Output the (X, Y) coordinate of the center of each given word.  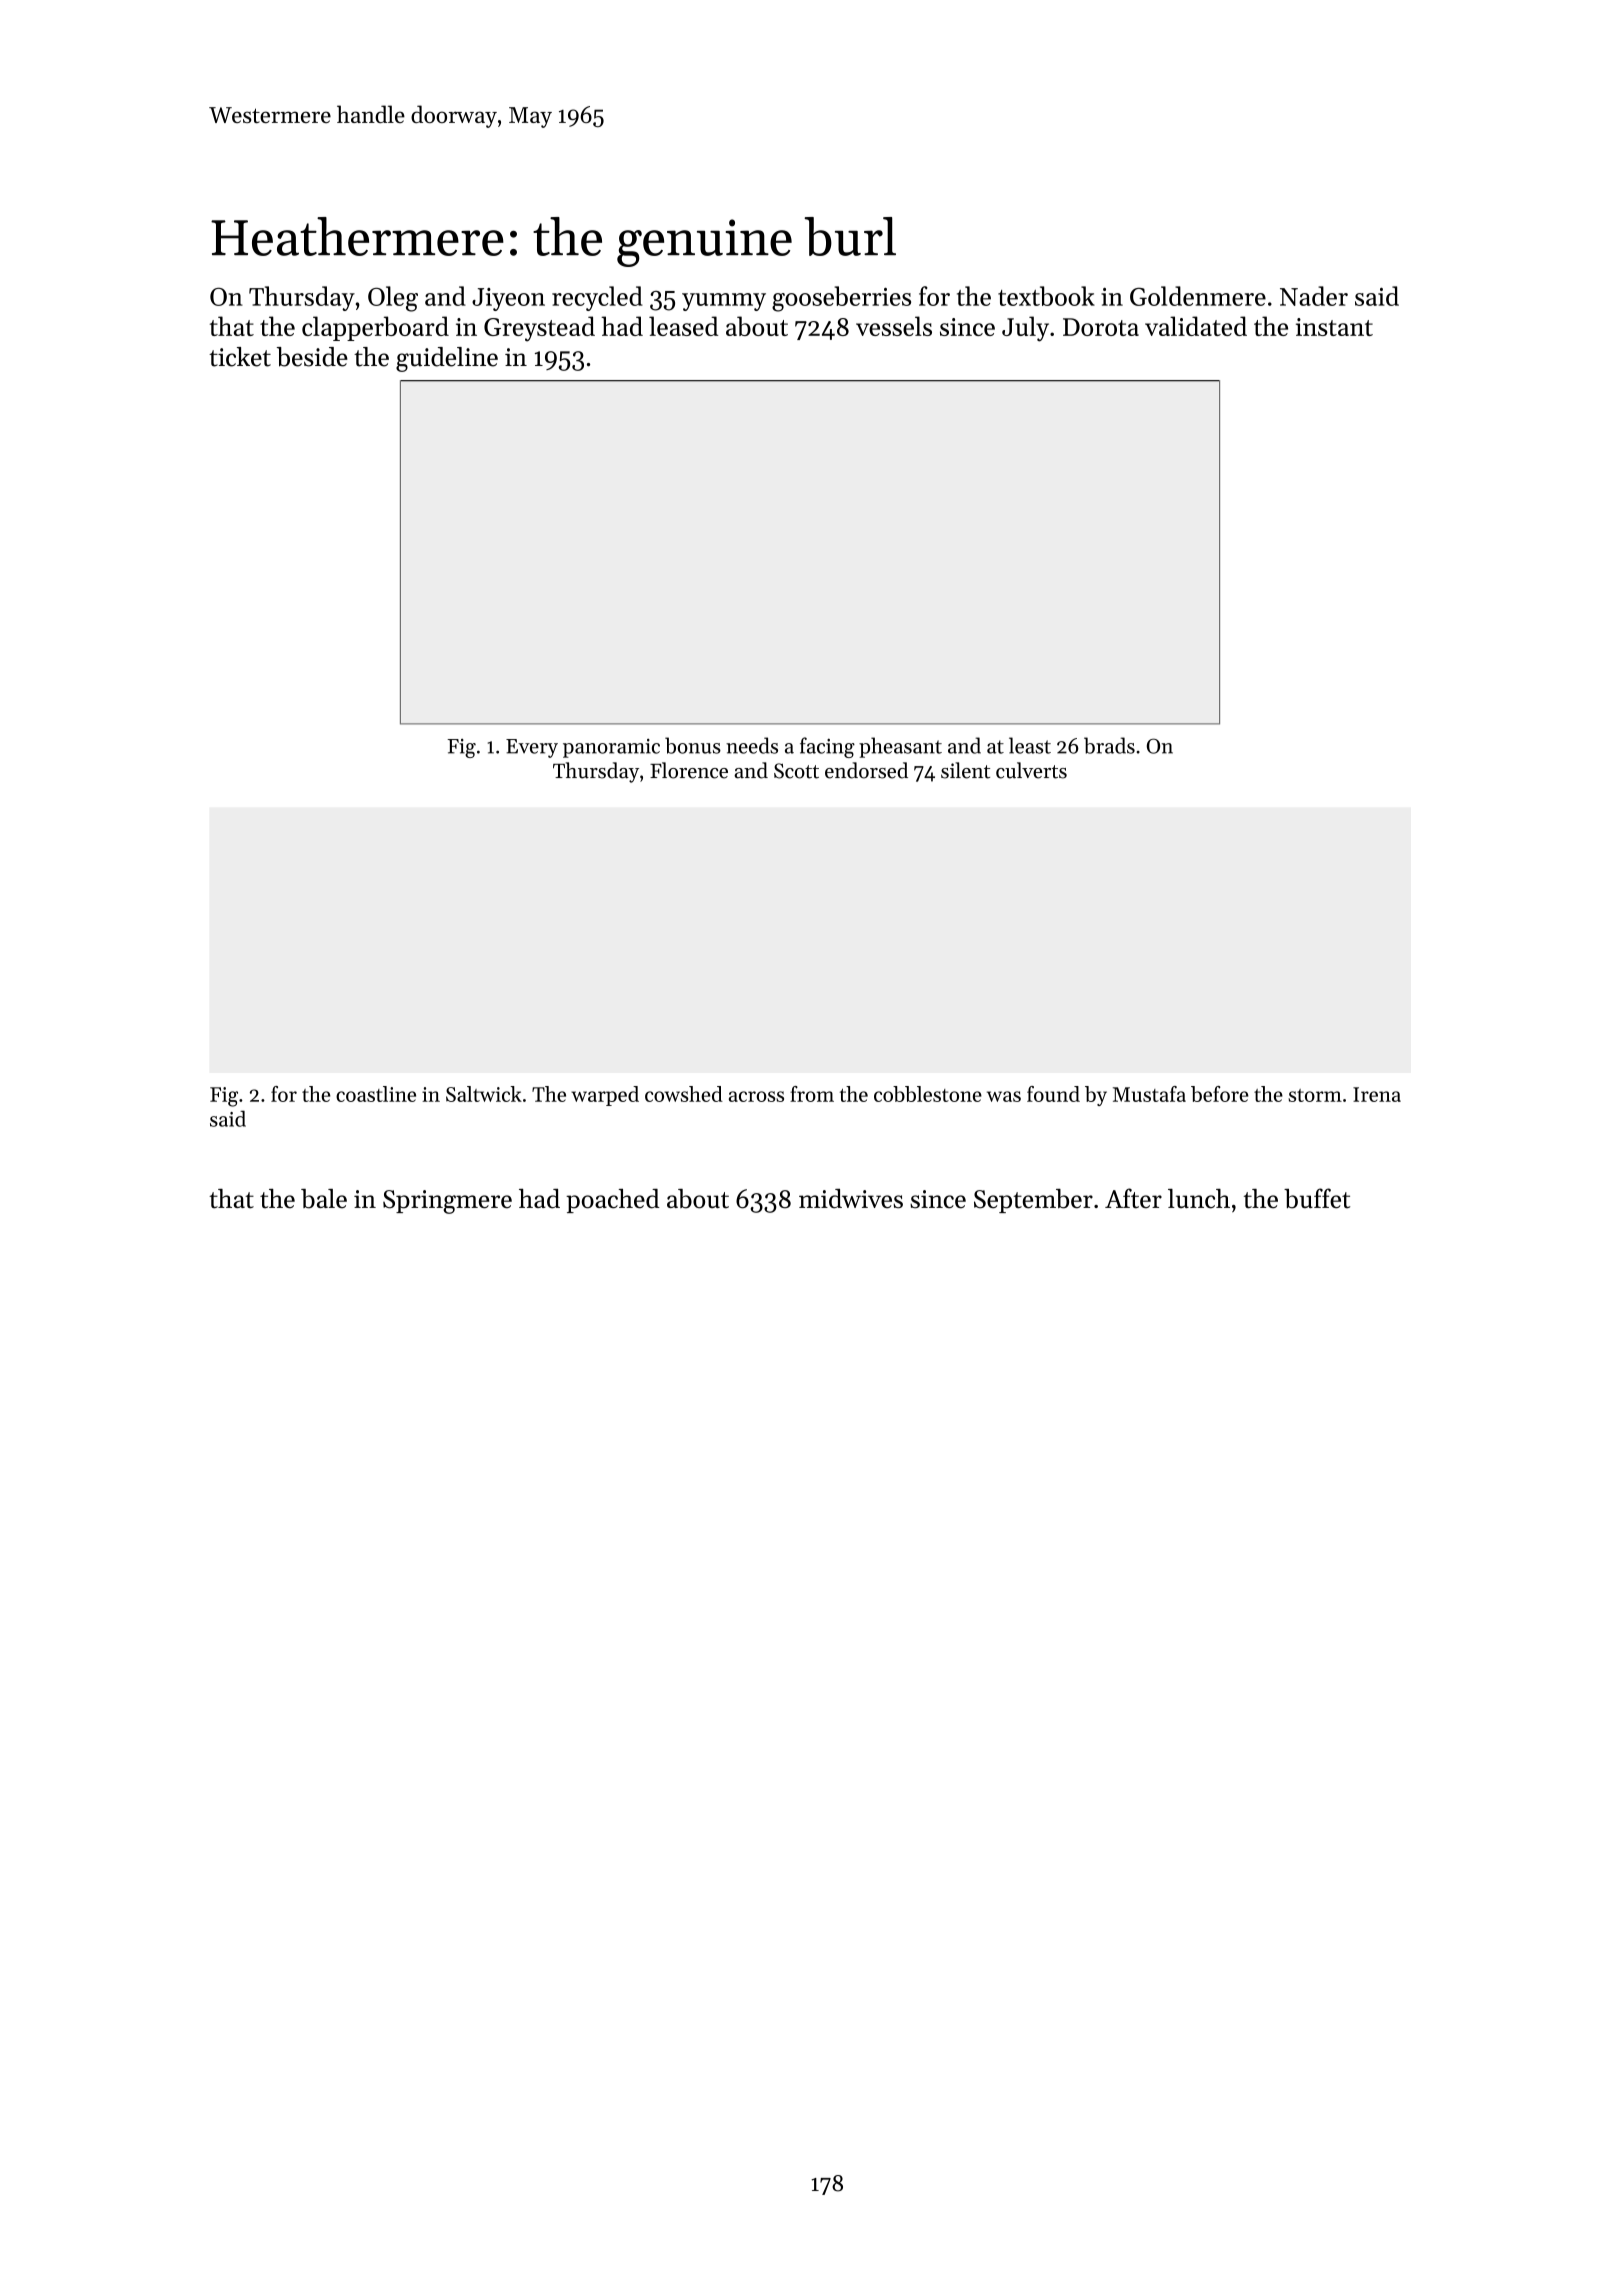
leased (683, 326)
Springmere (447, 1202)
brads (1109, 745)
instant (1334, 327)
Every (532, 748)
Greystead (539, 329)
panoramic (611, 748)
